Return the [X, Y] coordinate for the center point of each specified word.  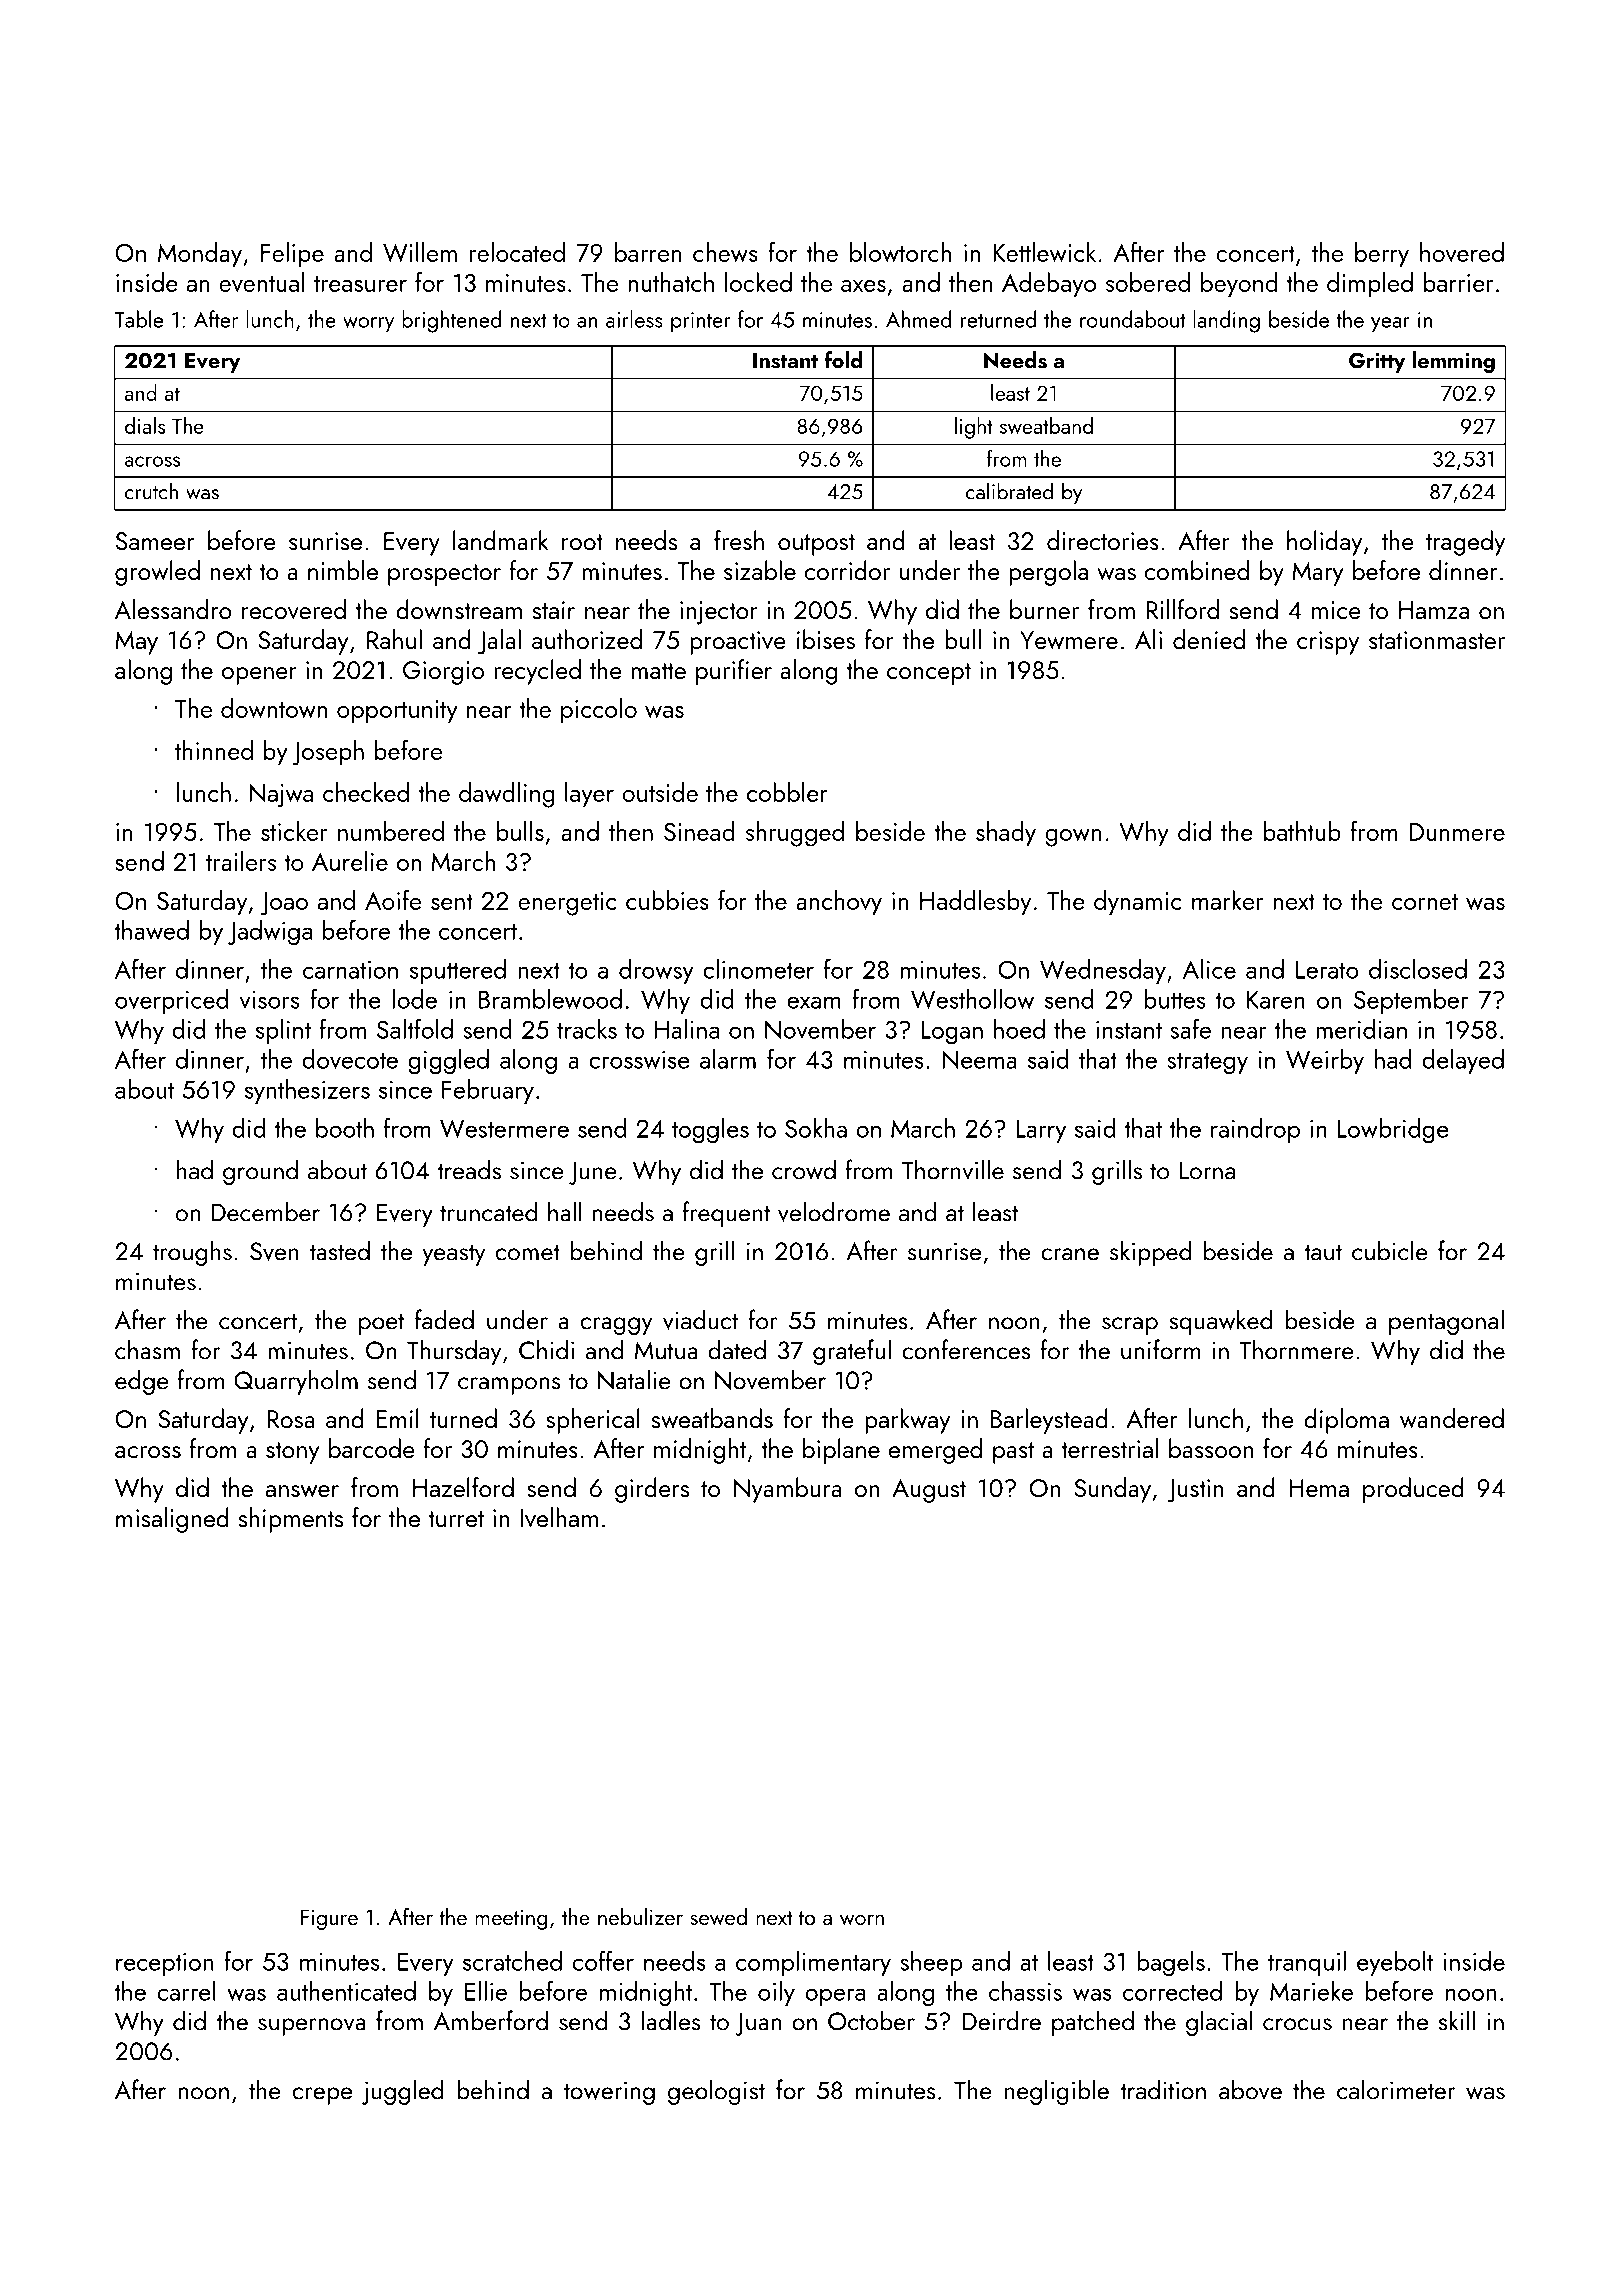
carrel [186, 1991]
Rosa [291, 1419]
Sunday [1112, 1490]
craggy [616, 1326]
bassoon [1211, 1448]
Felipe [292, 255]
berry [1382, 255]
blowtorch [900, 252]
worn [862, 1919]
